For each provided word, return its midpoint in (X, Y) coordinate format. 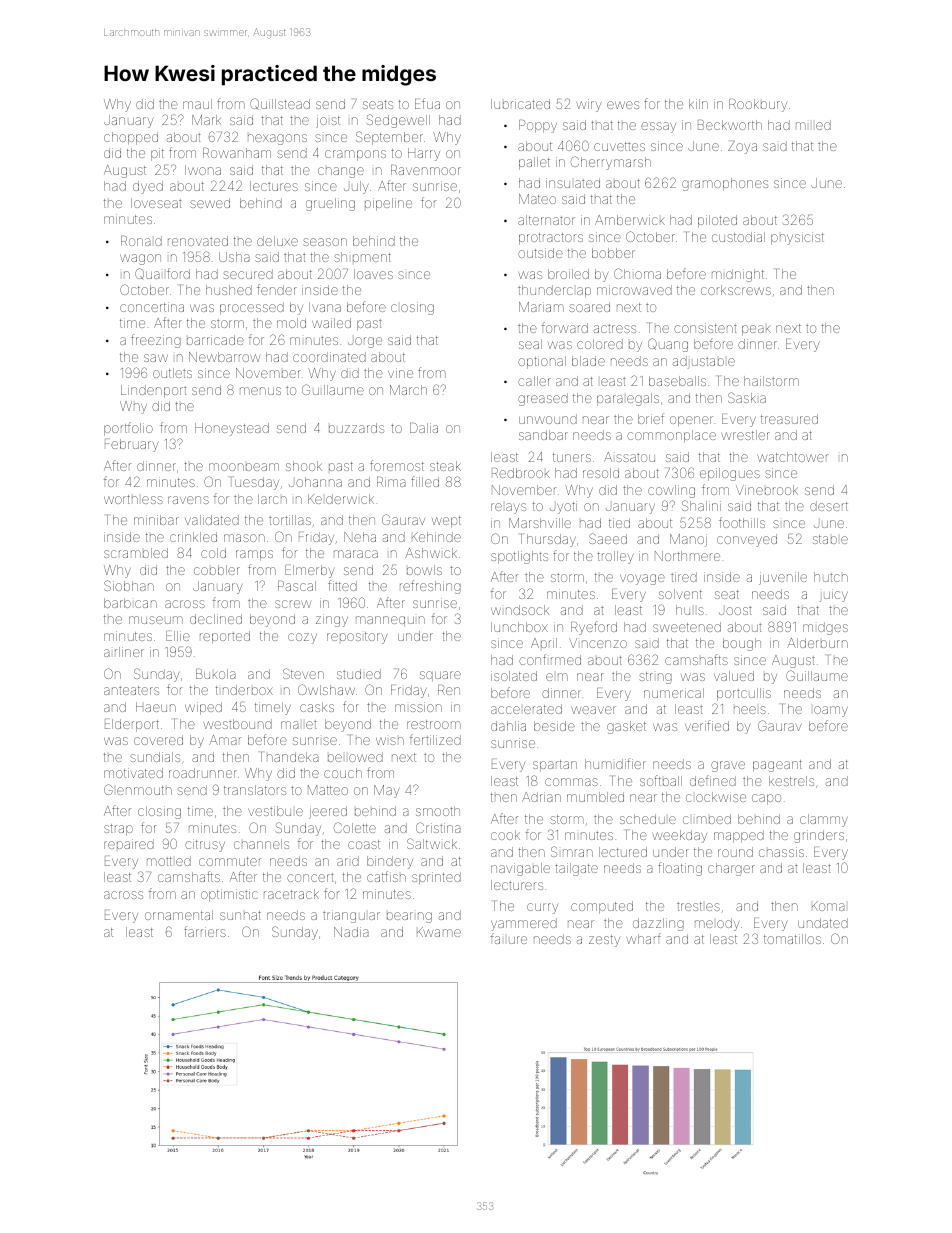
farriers (205, 931)
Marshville (540, 523)
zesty (604, 941)
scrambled (136, 553)
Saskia (747, 397)
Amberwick (630, 220)
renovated (198, 241)
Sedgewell (398, 121)
